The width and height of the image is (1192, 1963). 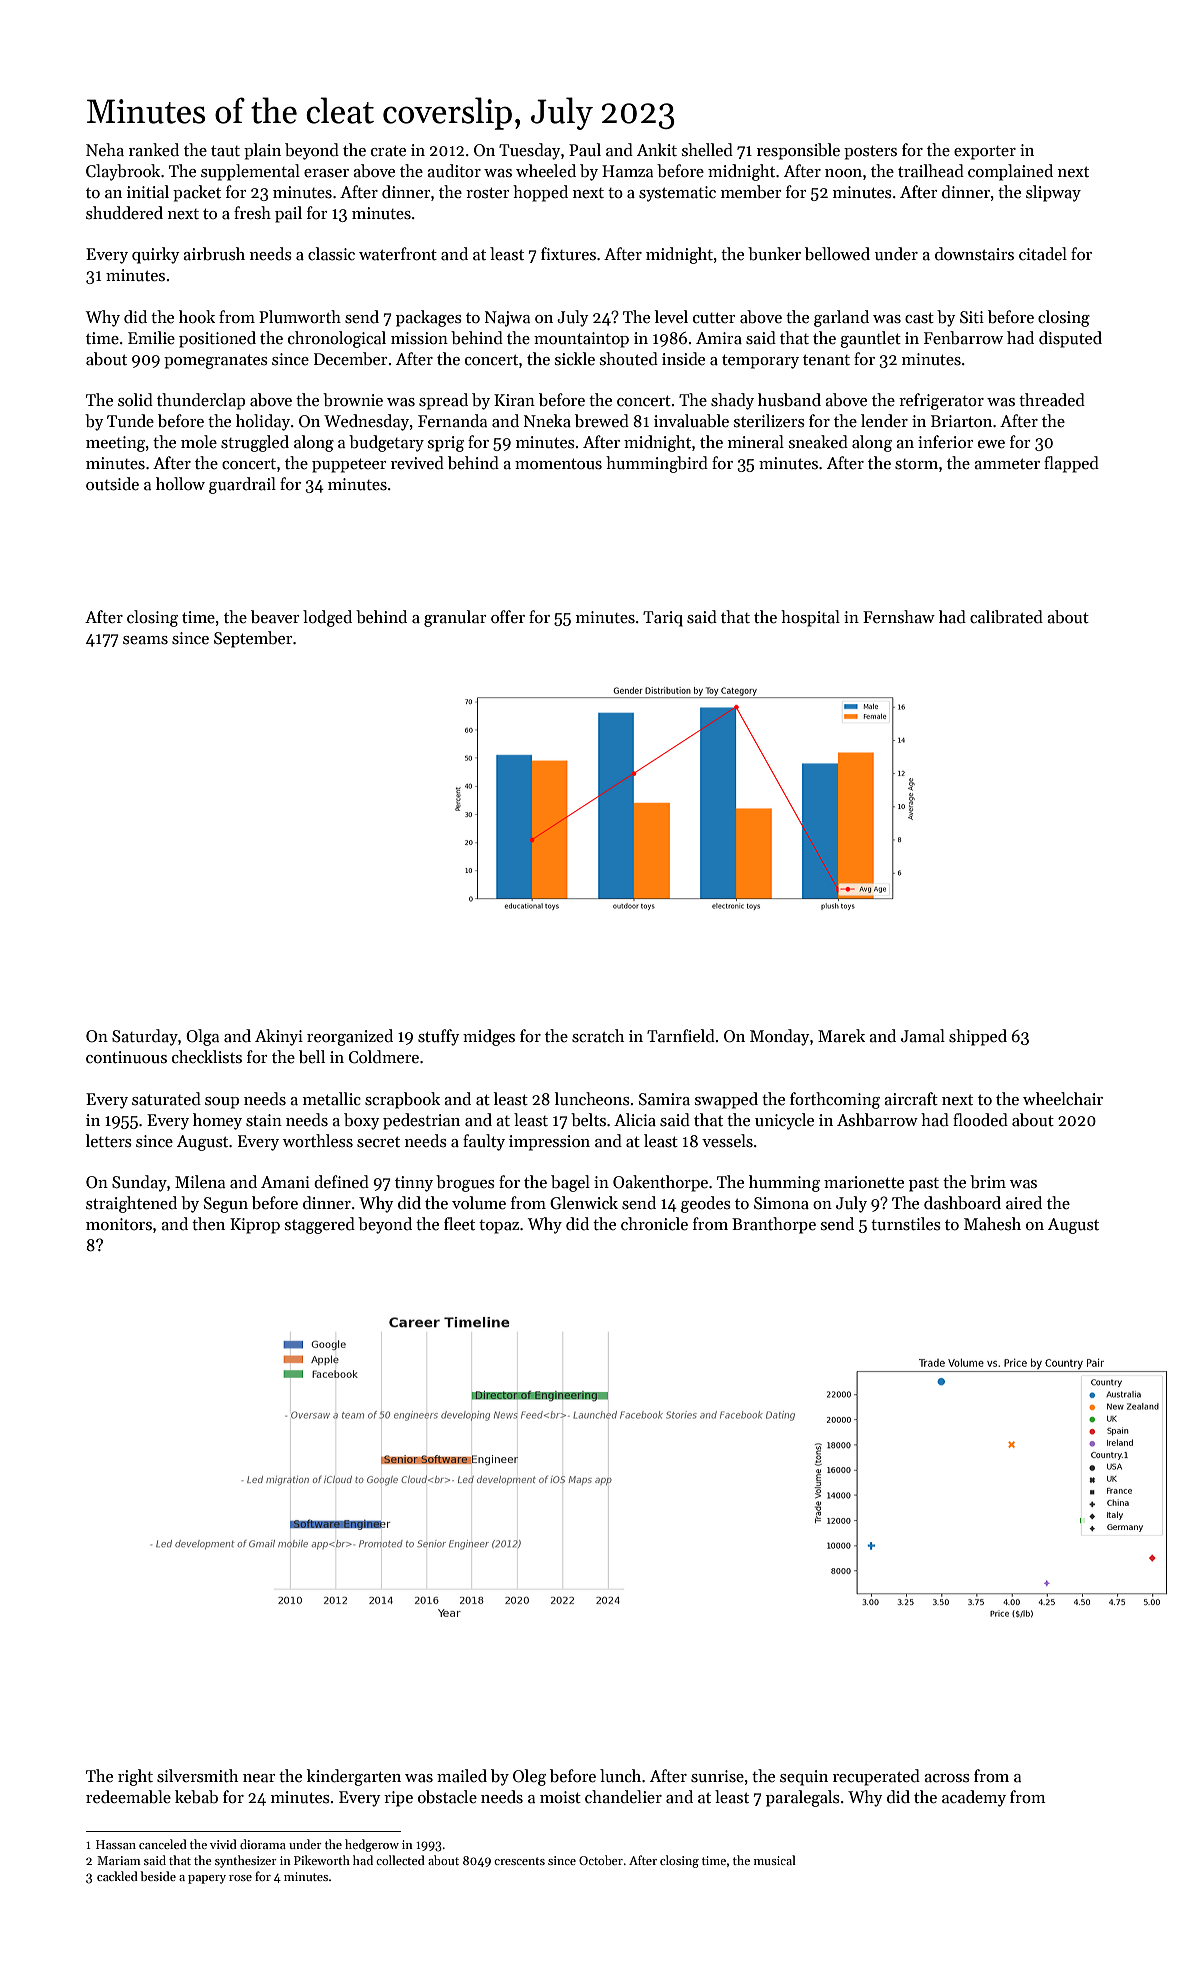 What do you see at coordinates (681, 1036) in the image?
I see `Tarnfield` at bounding box center [681, 1036].
